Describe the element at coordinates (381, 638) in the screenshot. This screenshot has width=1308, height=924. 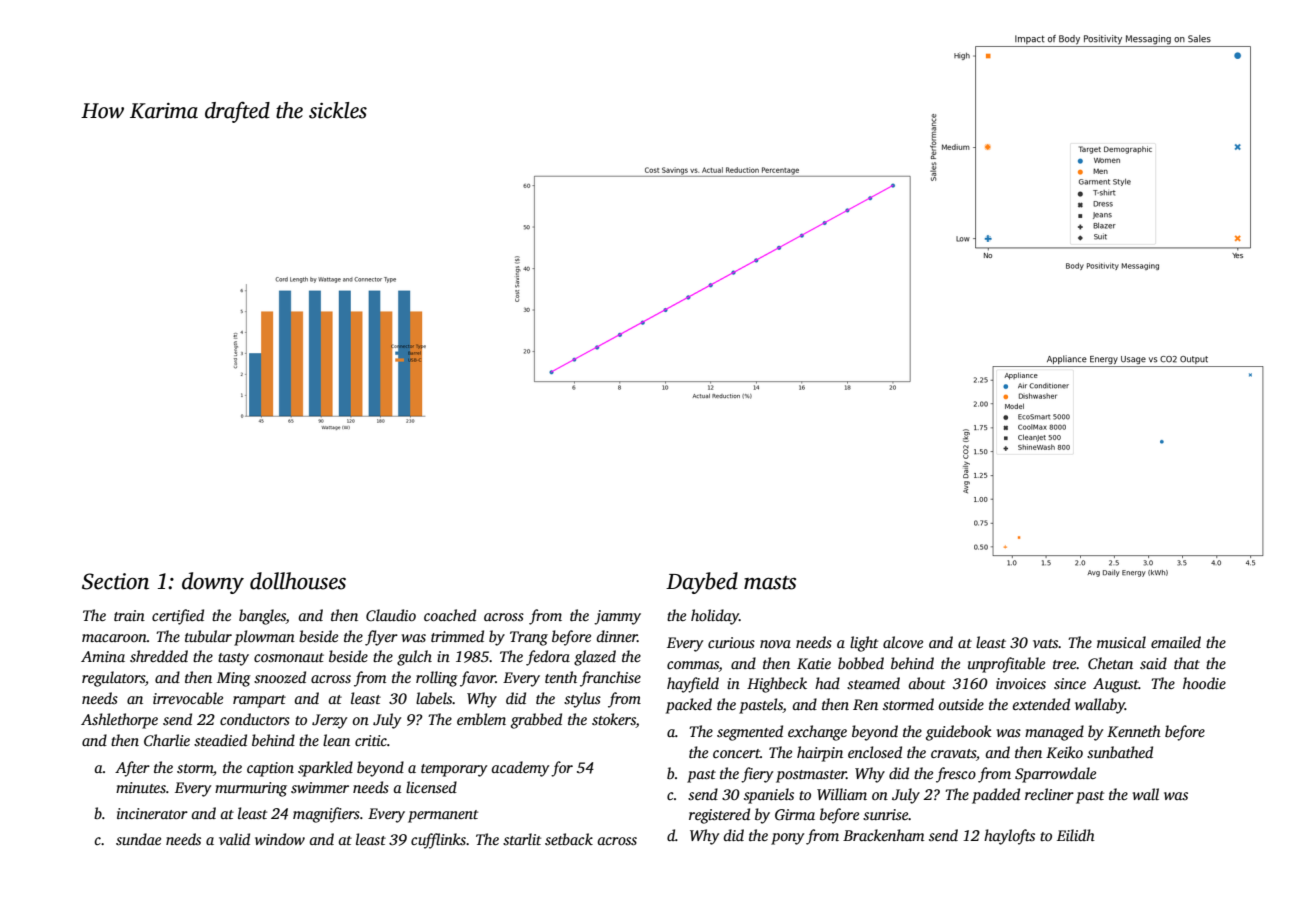
I see `flyer` at that location.
